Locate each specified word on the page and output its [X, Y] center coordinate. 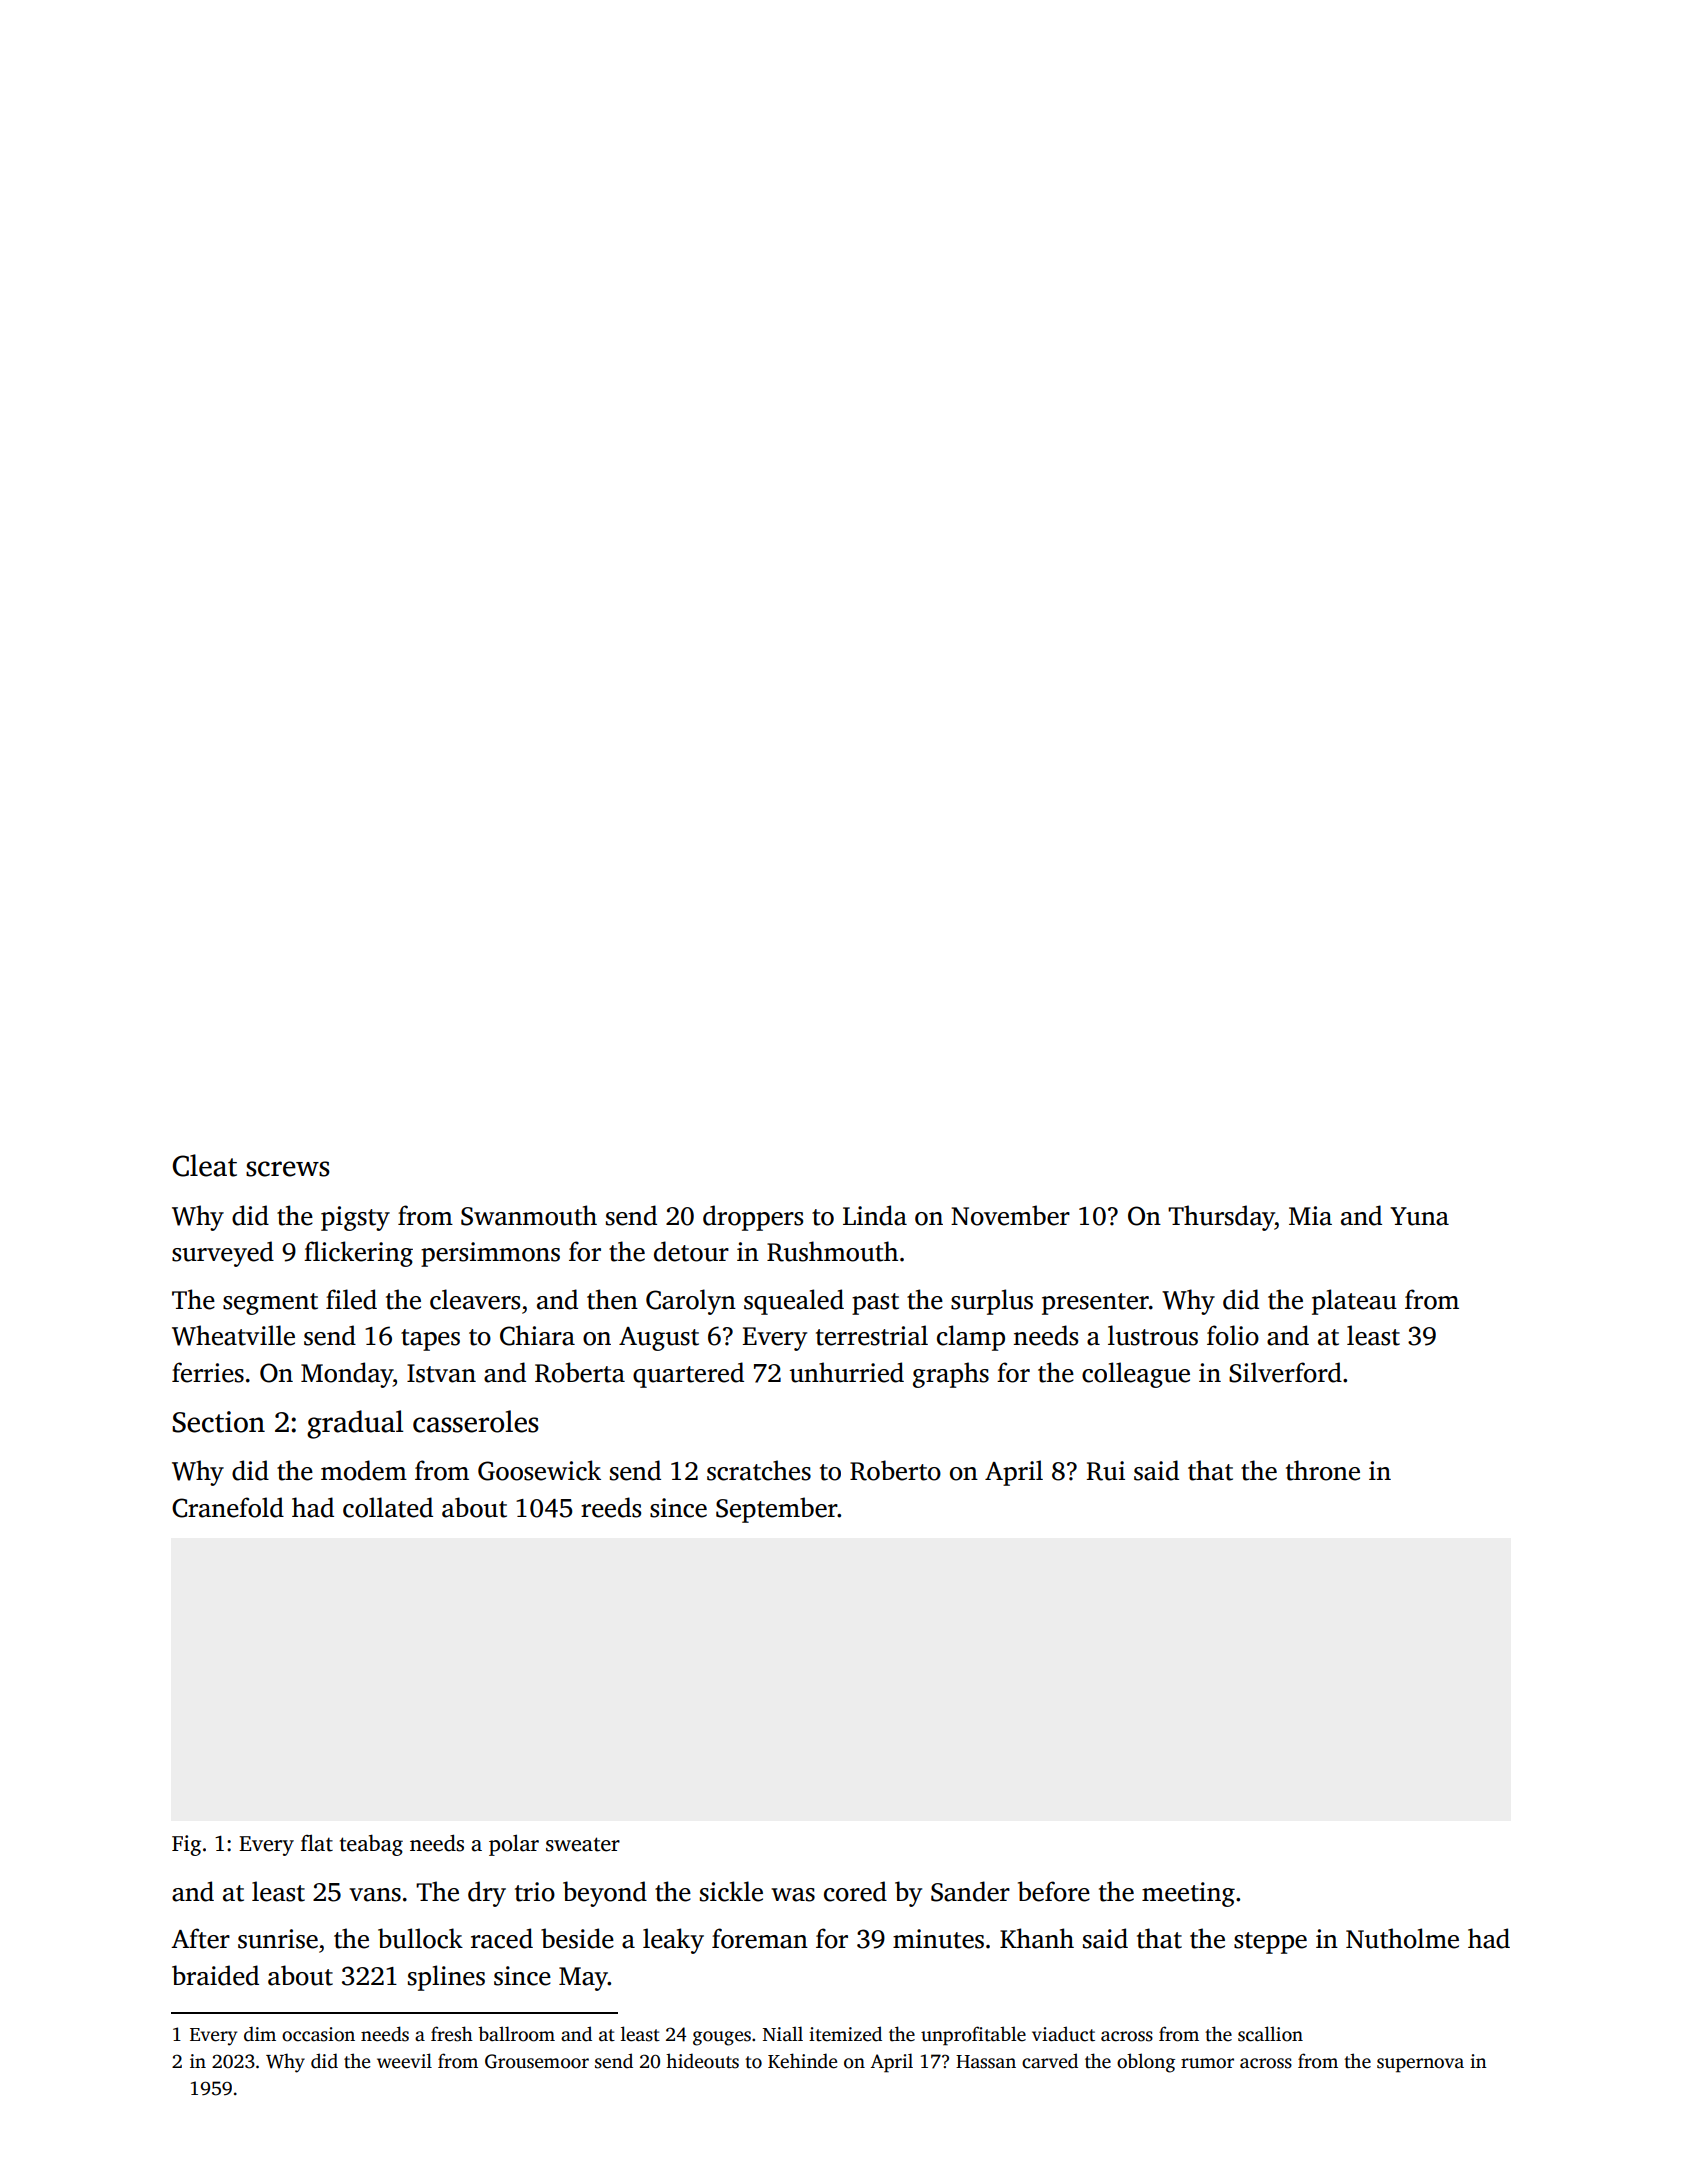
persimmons [490, 1254]
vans [375, 1895]
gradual [355, 1424]
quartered [688, 1375]
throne [1323, 1470]
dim [260, 2034]
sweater [583, 1844]
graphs [951, 1375]
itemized [845, 2034]
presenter [1095, 1304]
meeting [1188, 1894]
